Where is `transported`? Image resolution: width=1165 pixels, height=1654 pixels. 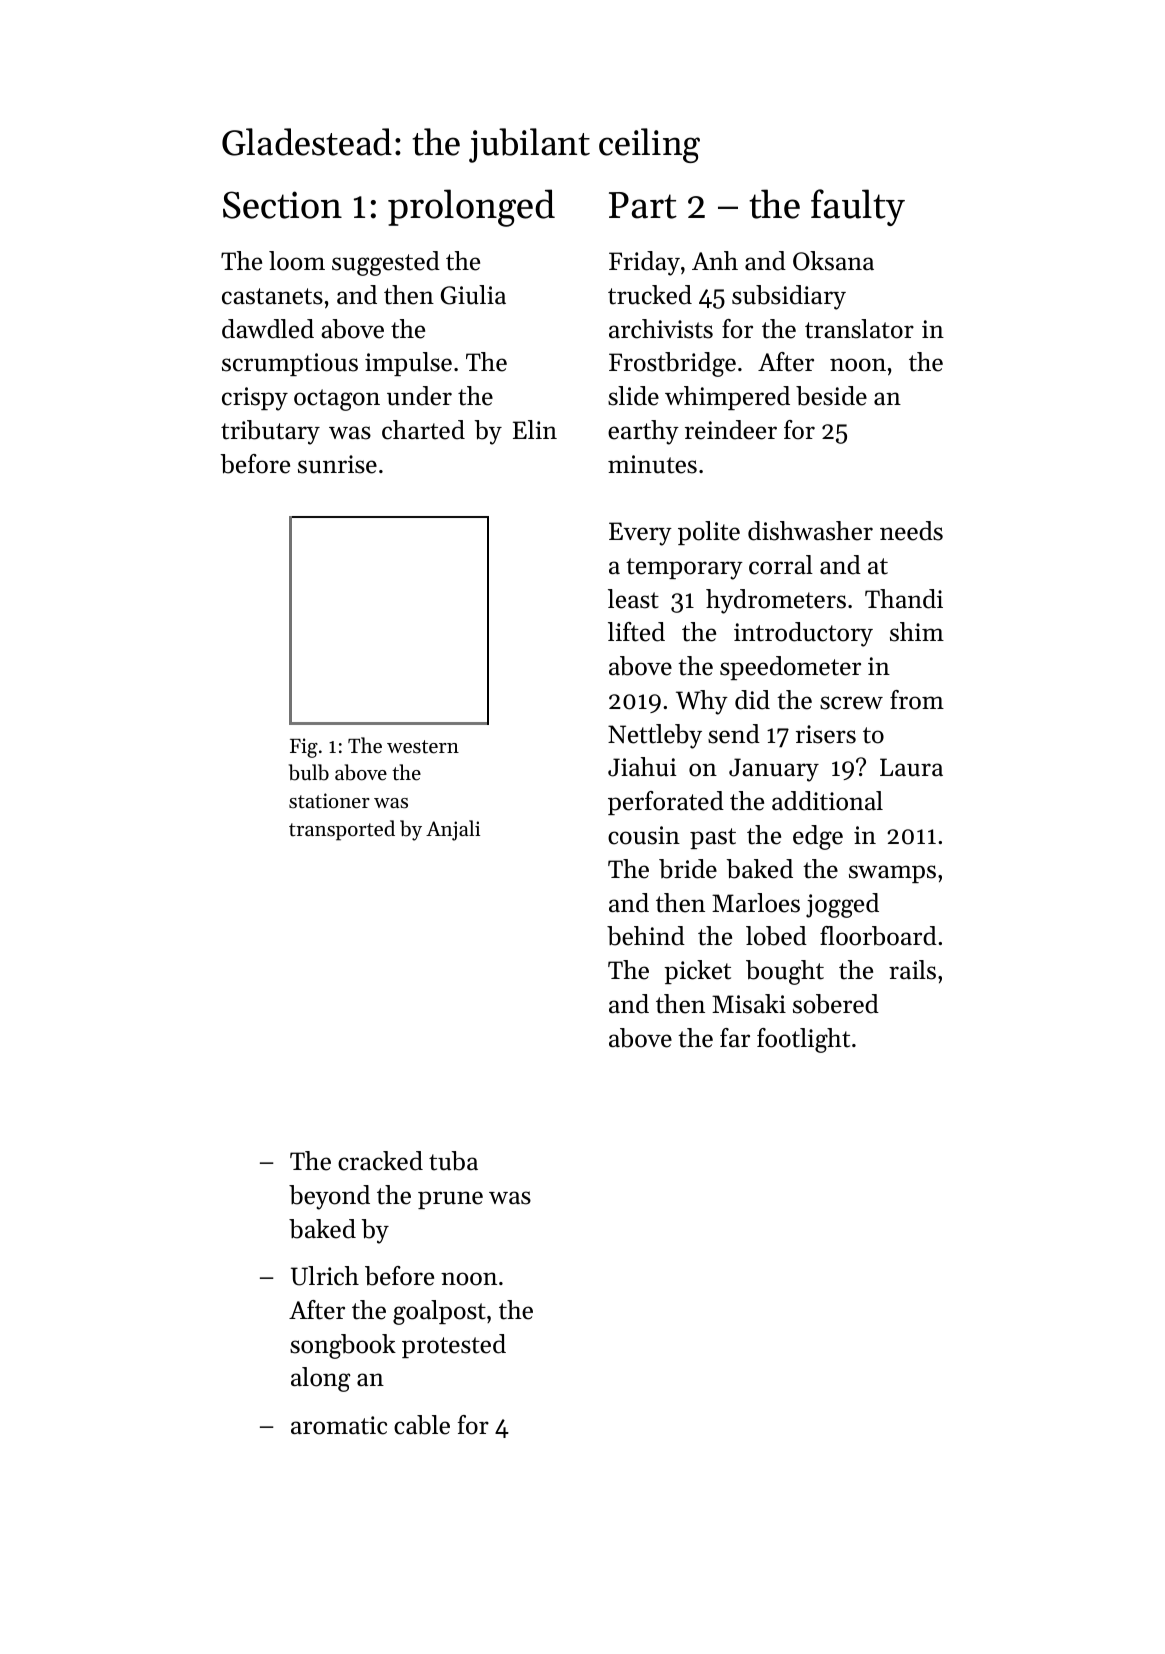
transported is located at coordinates (342, 830).
